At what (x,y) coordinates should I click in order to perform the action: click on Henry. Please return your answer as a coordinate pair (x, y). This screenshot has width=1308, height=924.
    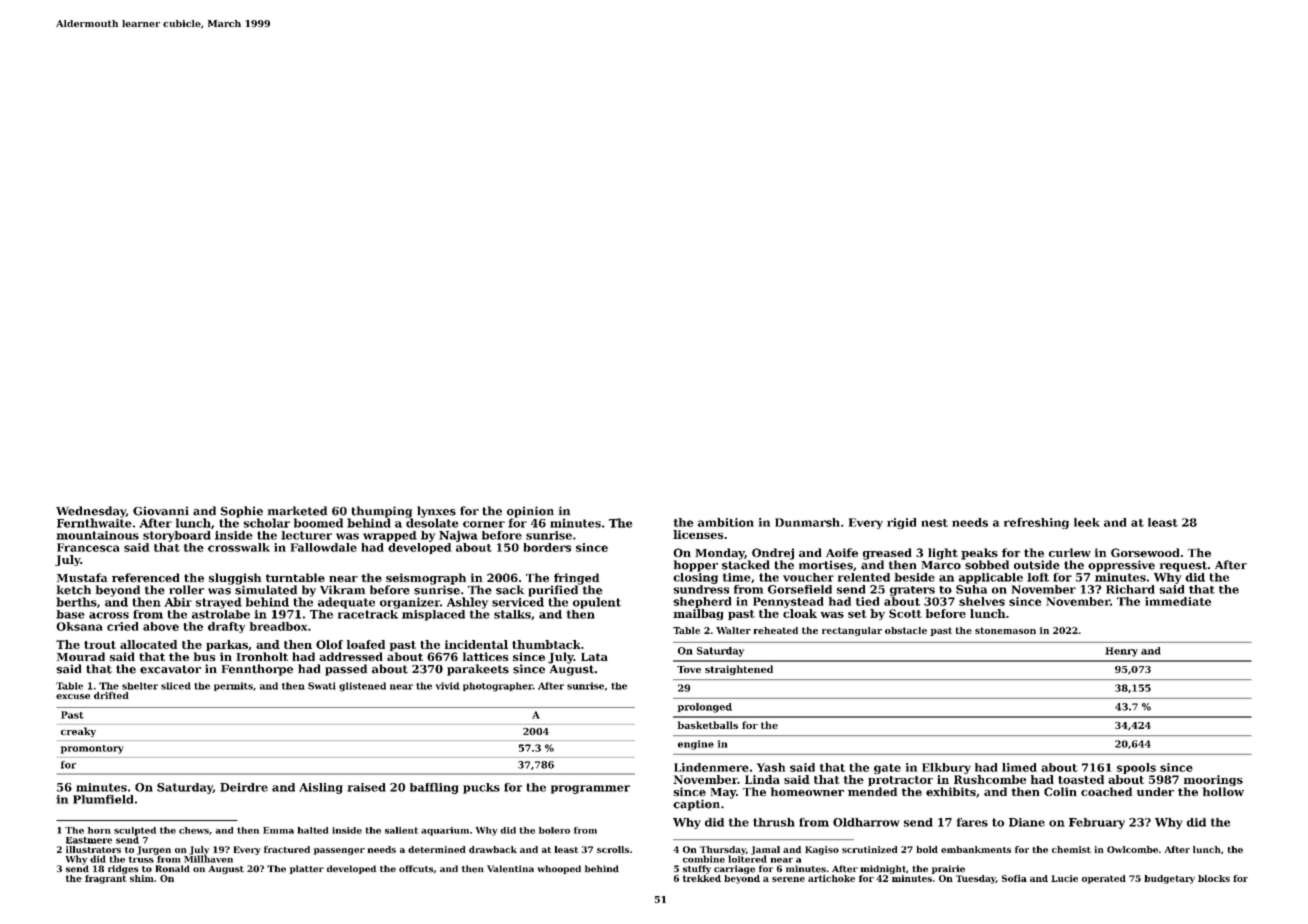
    Looking at the image, I should click on (1121, 652).
